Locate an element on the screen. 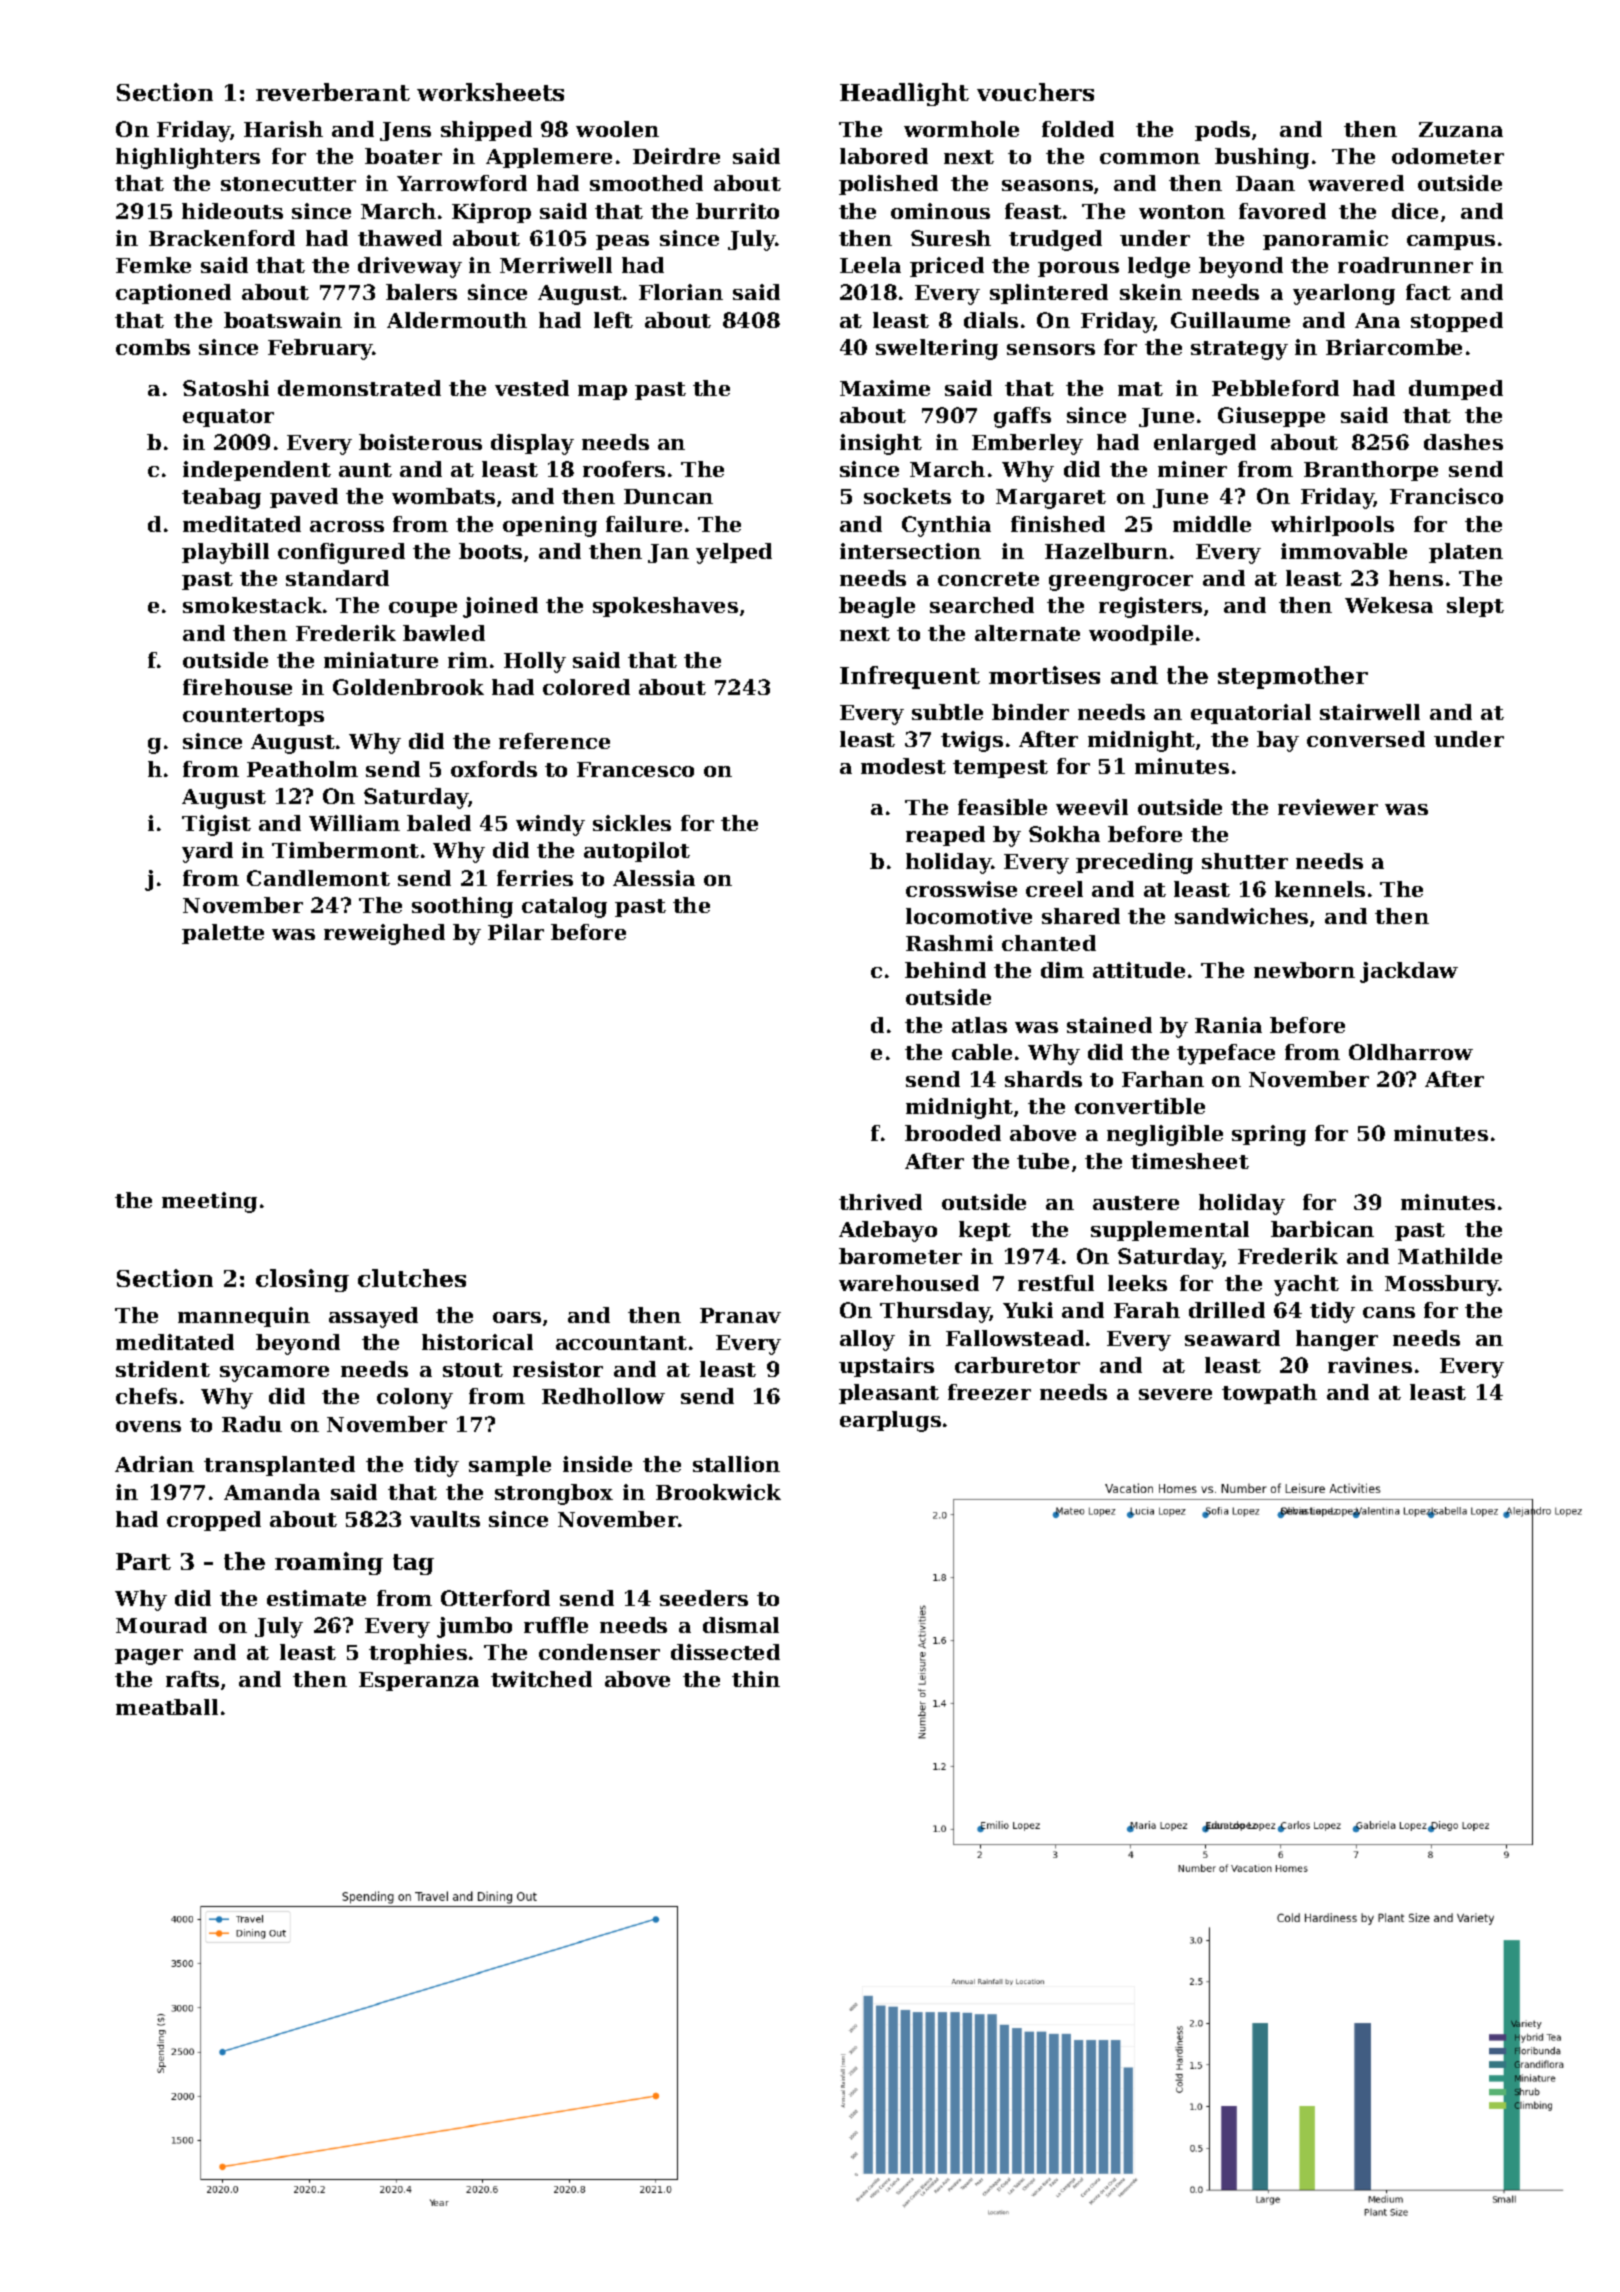  thawed is located at coordinates (400, 238).
